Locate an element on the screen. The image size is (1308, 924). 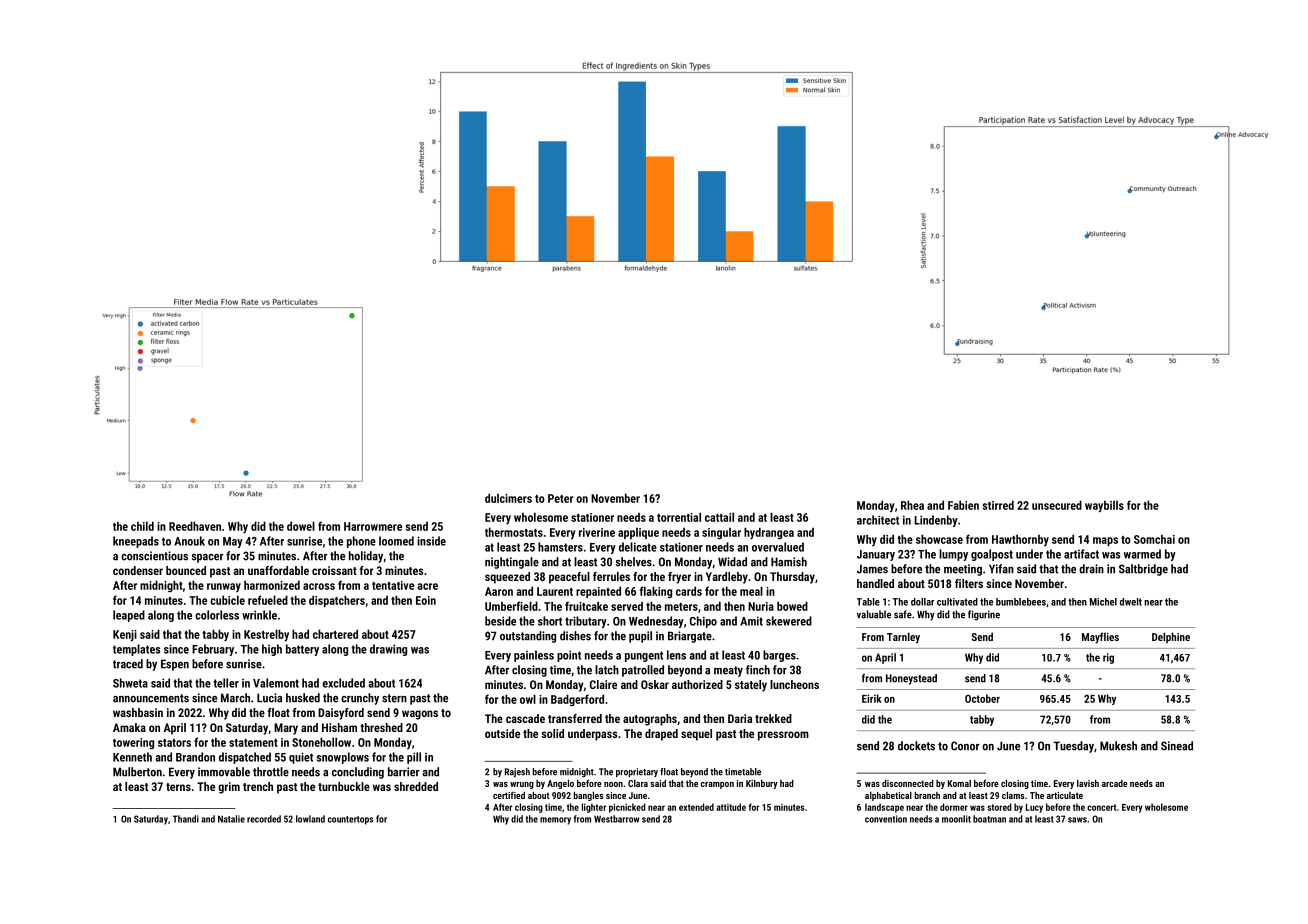
safe is located at coordinates (903, 614).
